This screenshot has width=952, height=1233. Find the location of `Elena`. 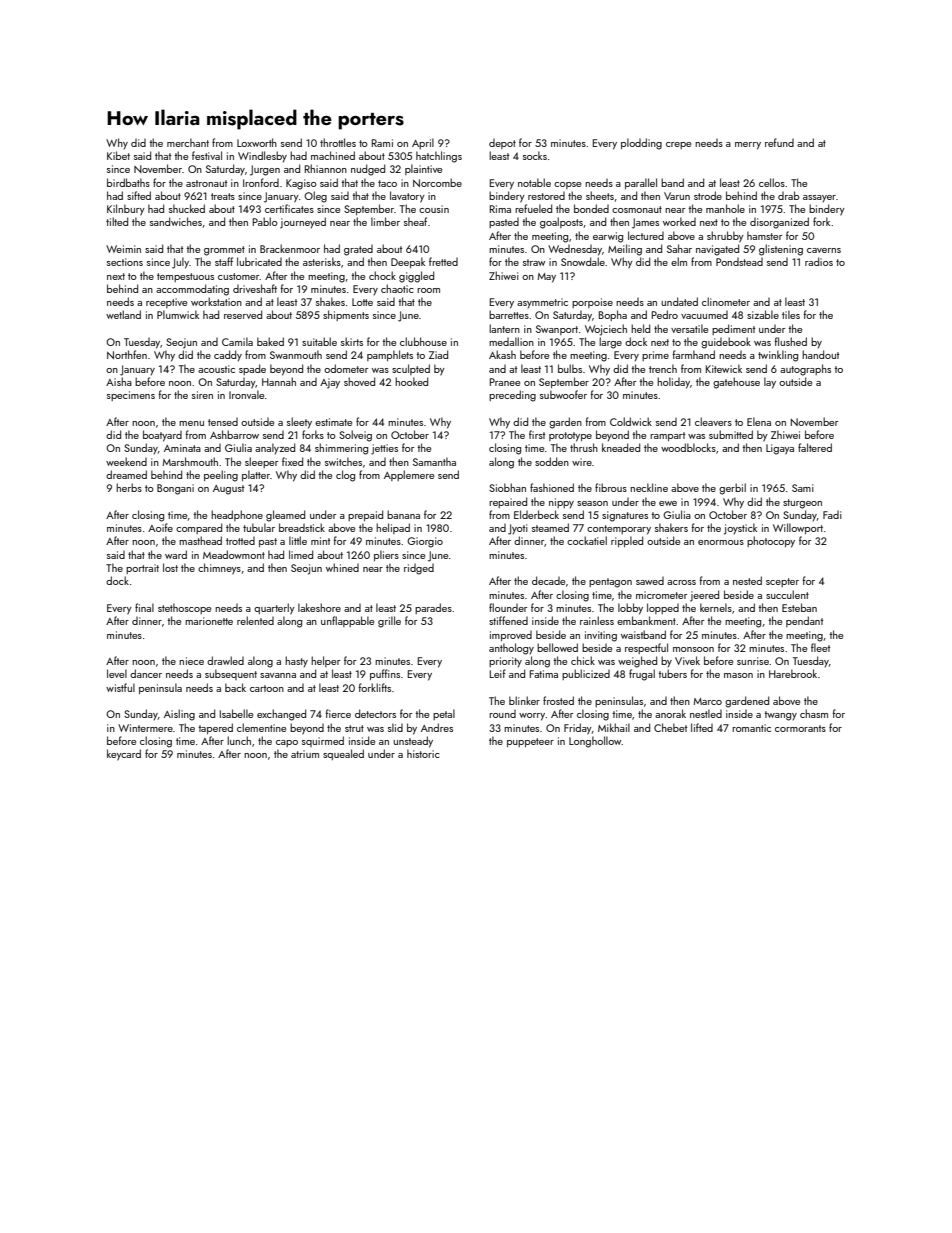

Elena is located at coordinates (759, 421).
